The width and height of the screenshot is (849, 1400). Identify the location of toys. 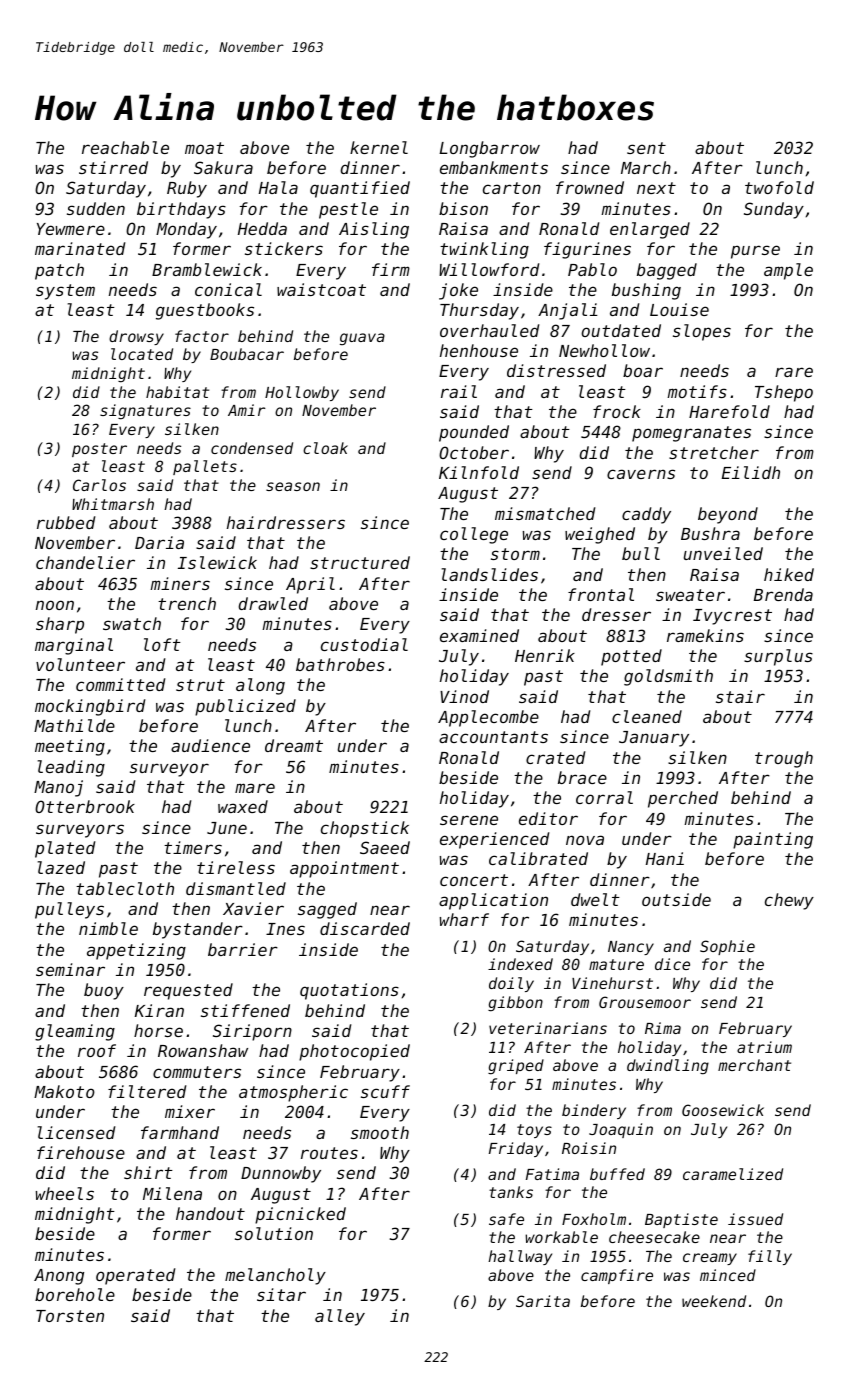
(534, 1131).
